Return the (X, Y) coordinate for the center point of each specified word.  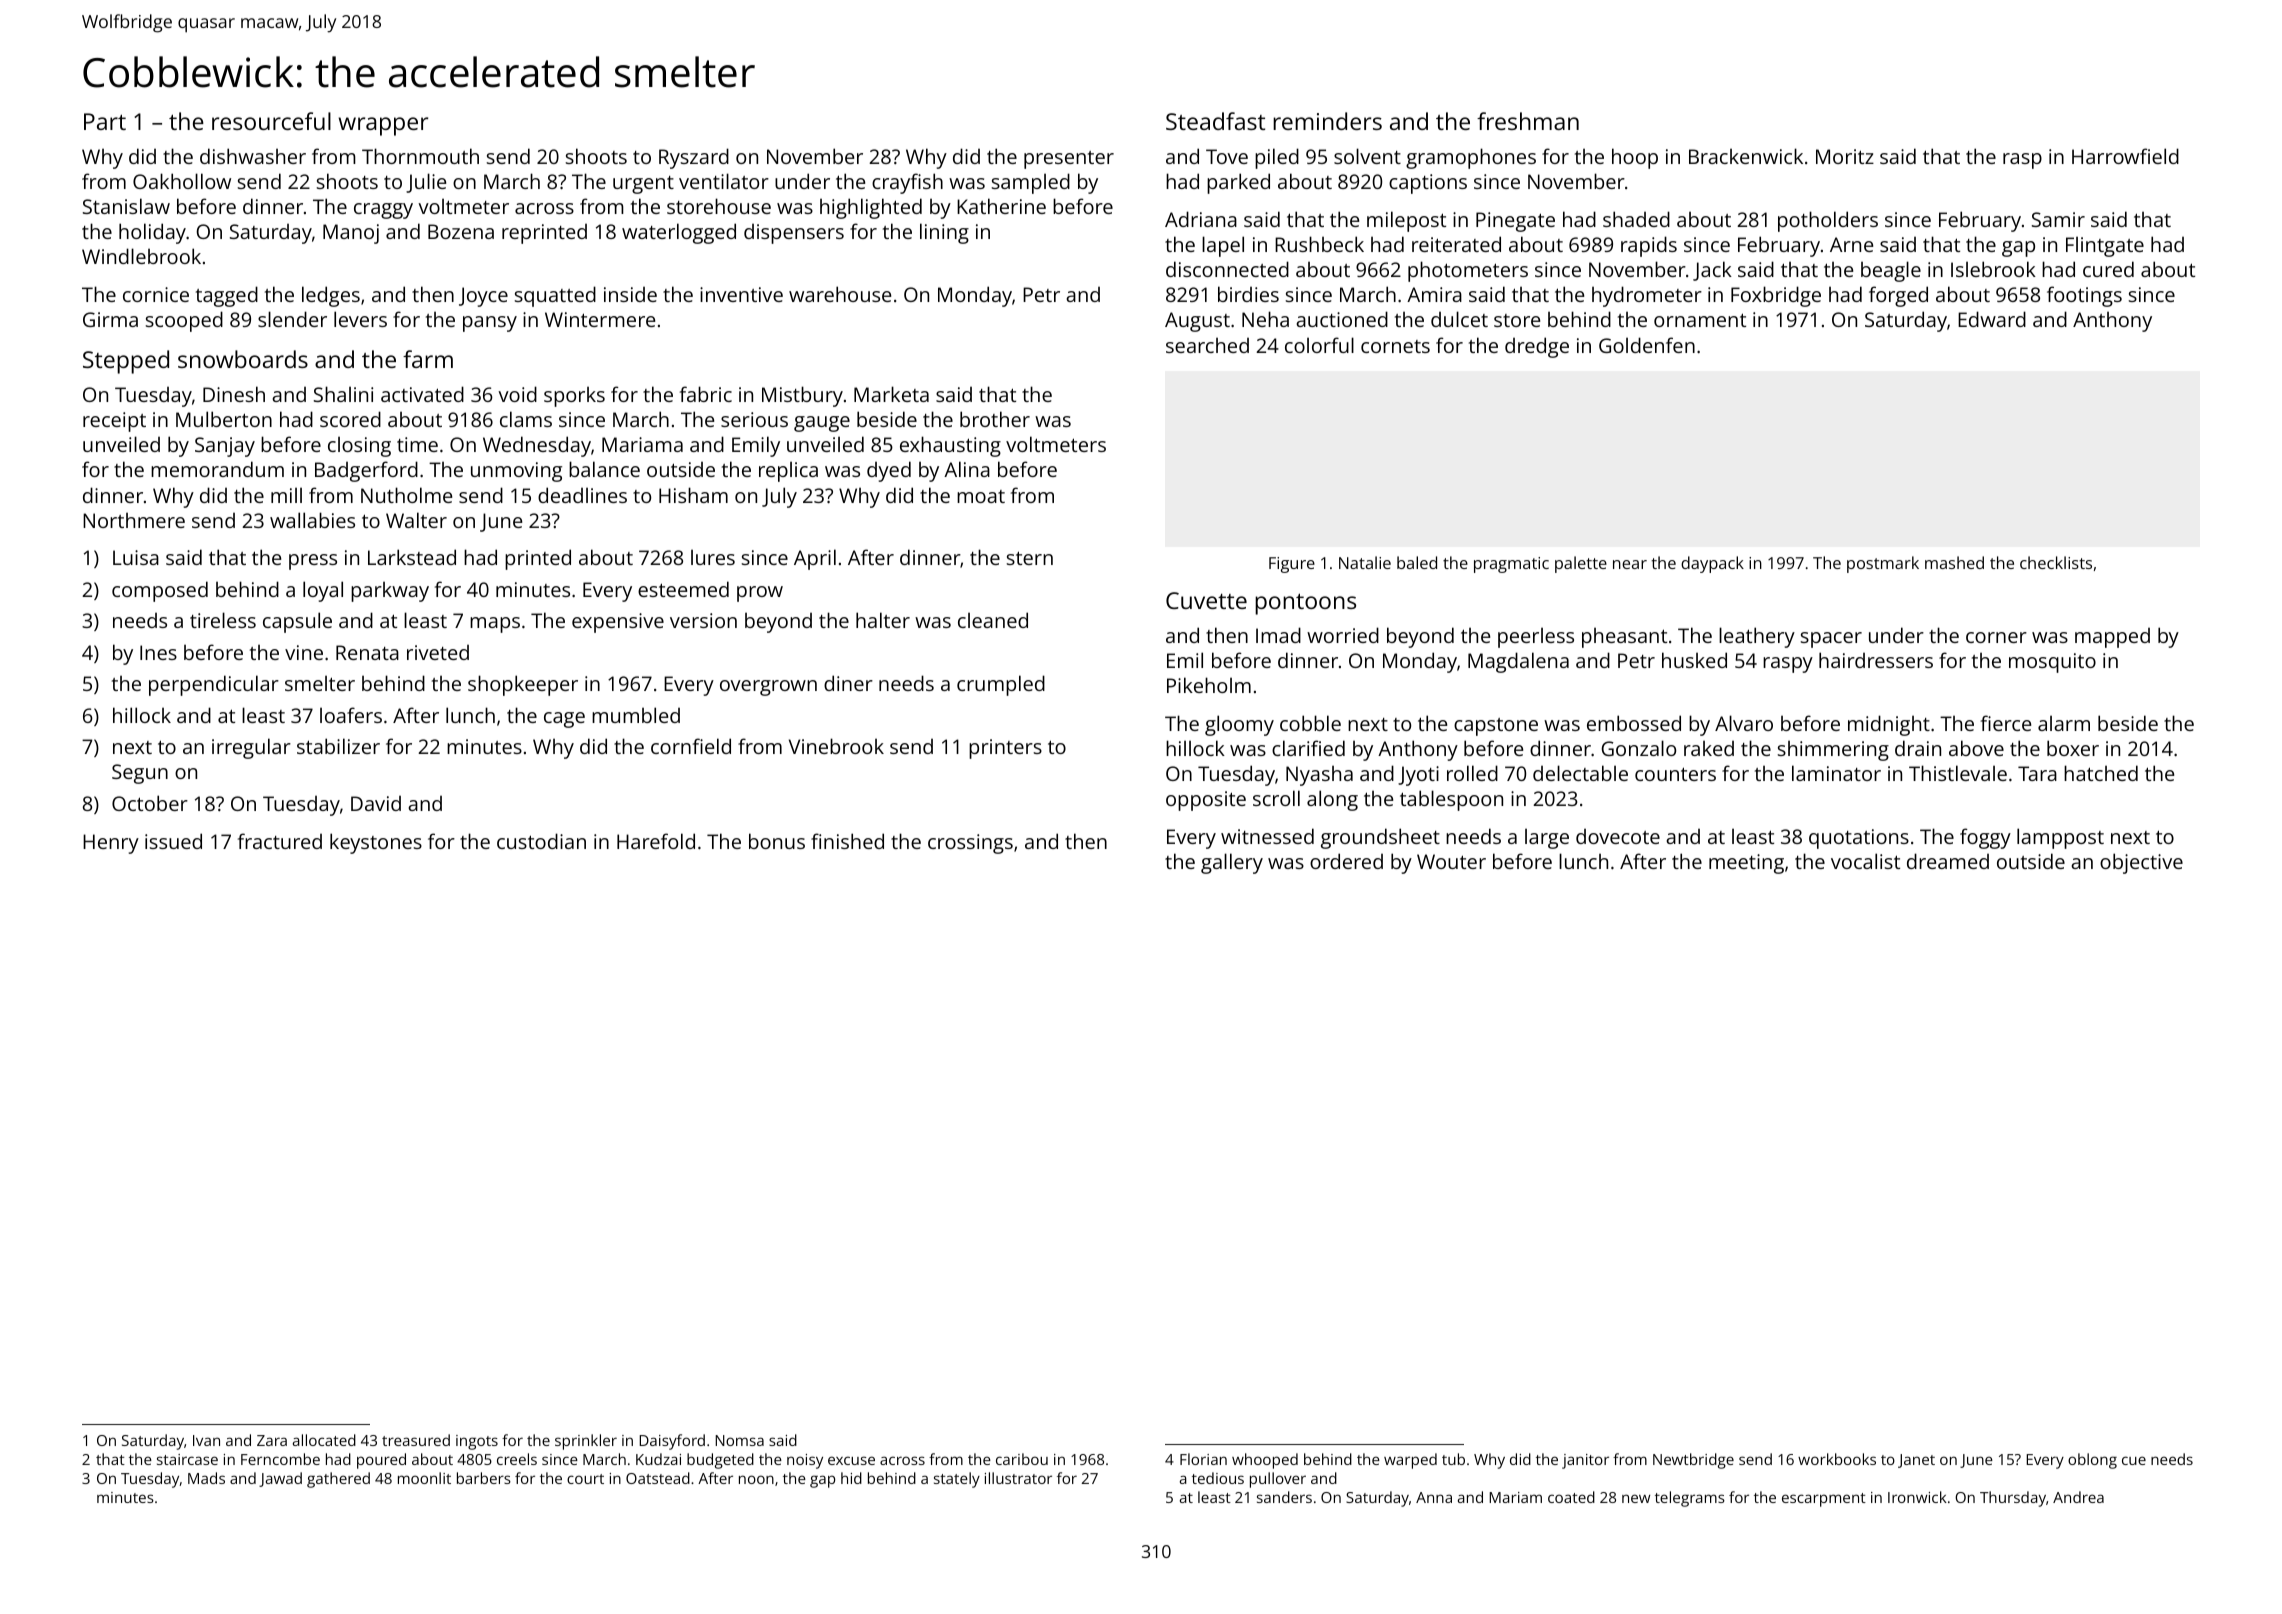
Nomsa (739, 1440)
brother (995, 419)
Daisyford (672, 1442)
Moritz (1845, 156)
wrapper (383, 126)
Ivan (206, 1440)
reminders (1327, 121)
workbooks (1837, 1459)
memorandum (217, 469)
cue (2134, 1460)
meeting (1746, 864)
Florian (1203, 1459)
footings (2084, 296)
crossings (970, 844)
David (376, 803)
